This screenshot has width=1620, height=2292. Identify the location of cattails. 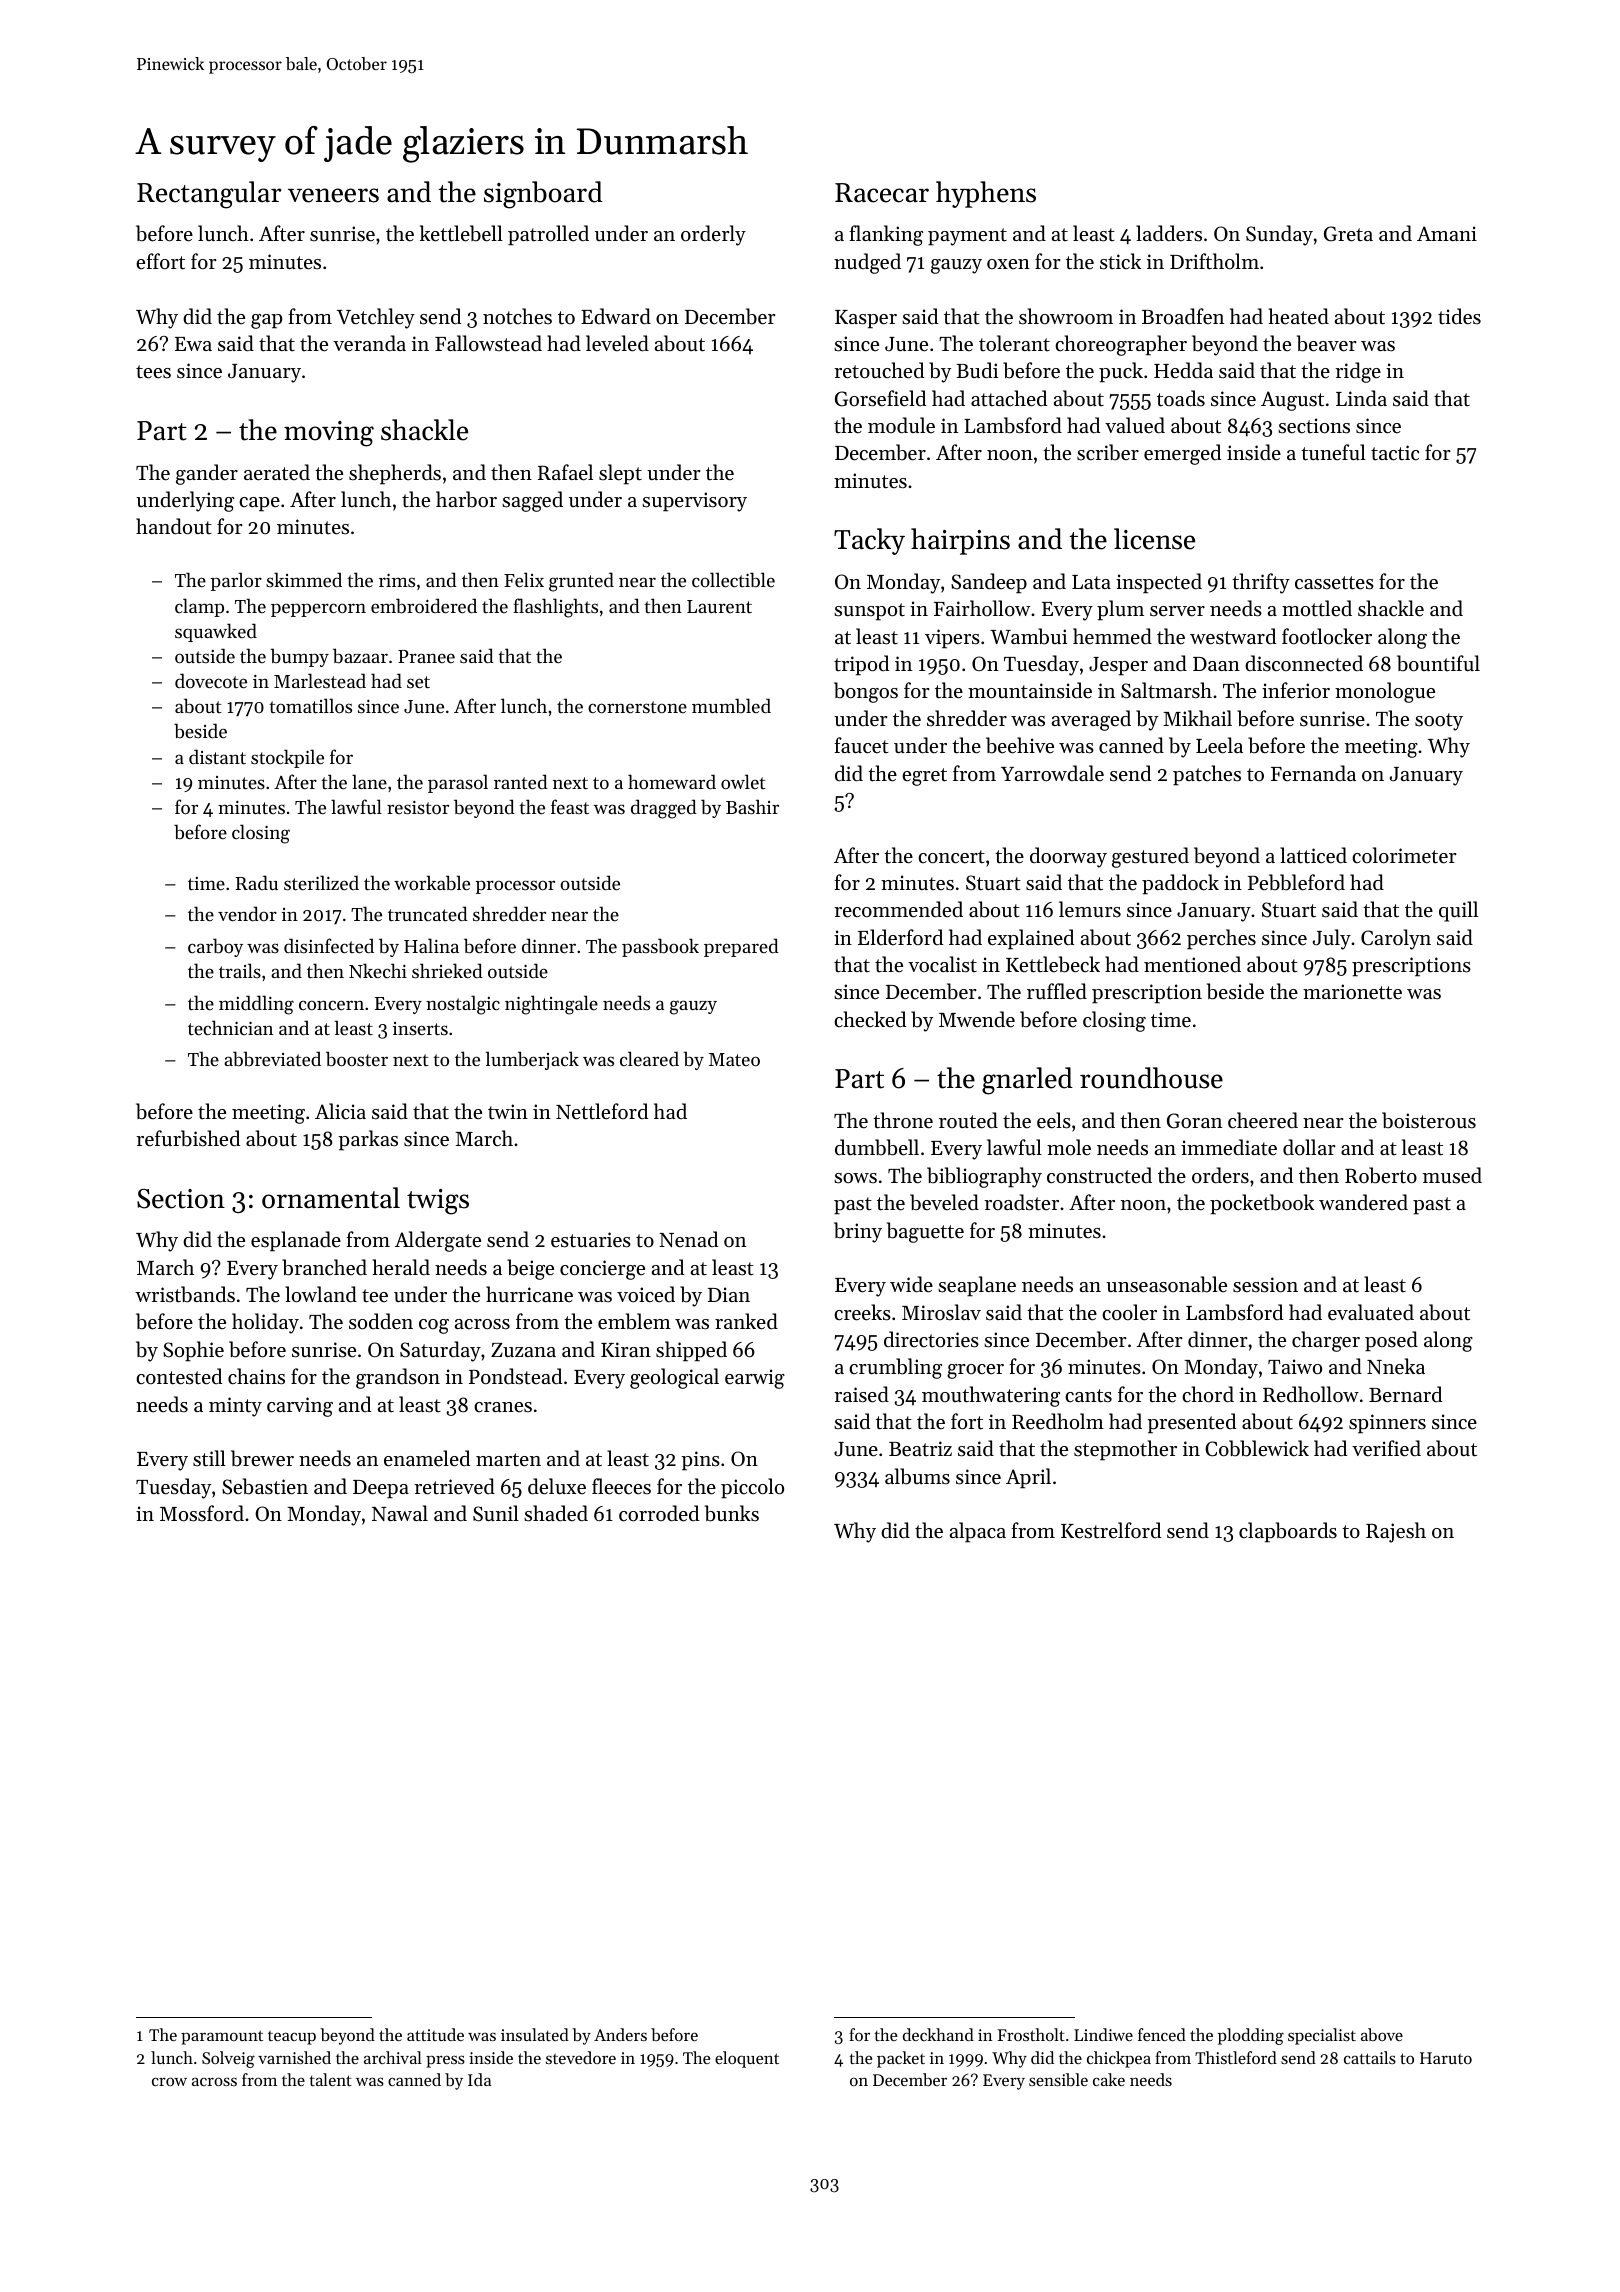
(1370, 2057).
